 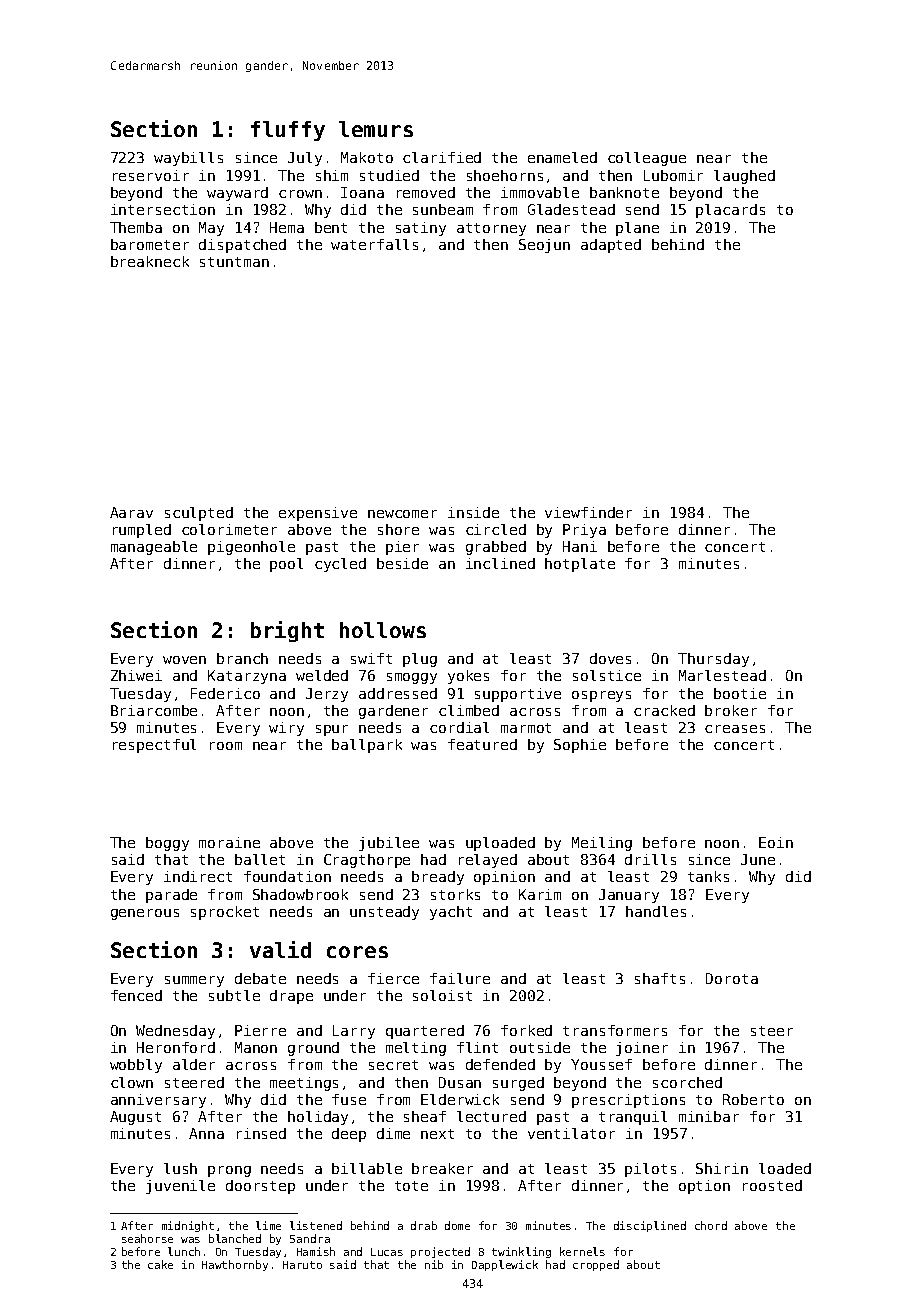 What do you see at coordinates (160, 1264) in the image?
I see `cake` at bounding box center [160, 1264].
